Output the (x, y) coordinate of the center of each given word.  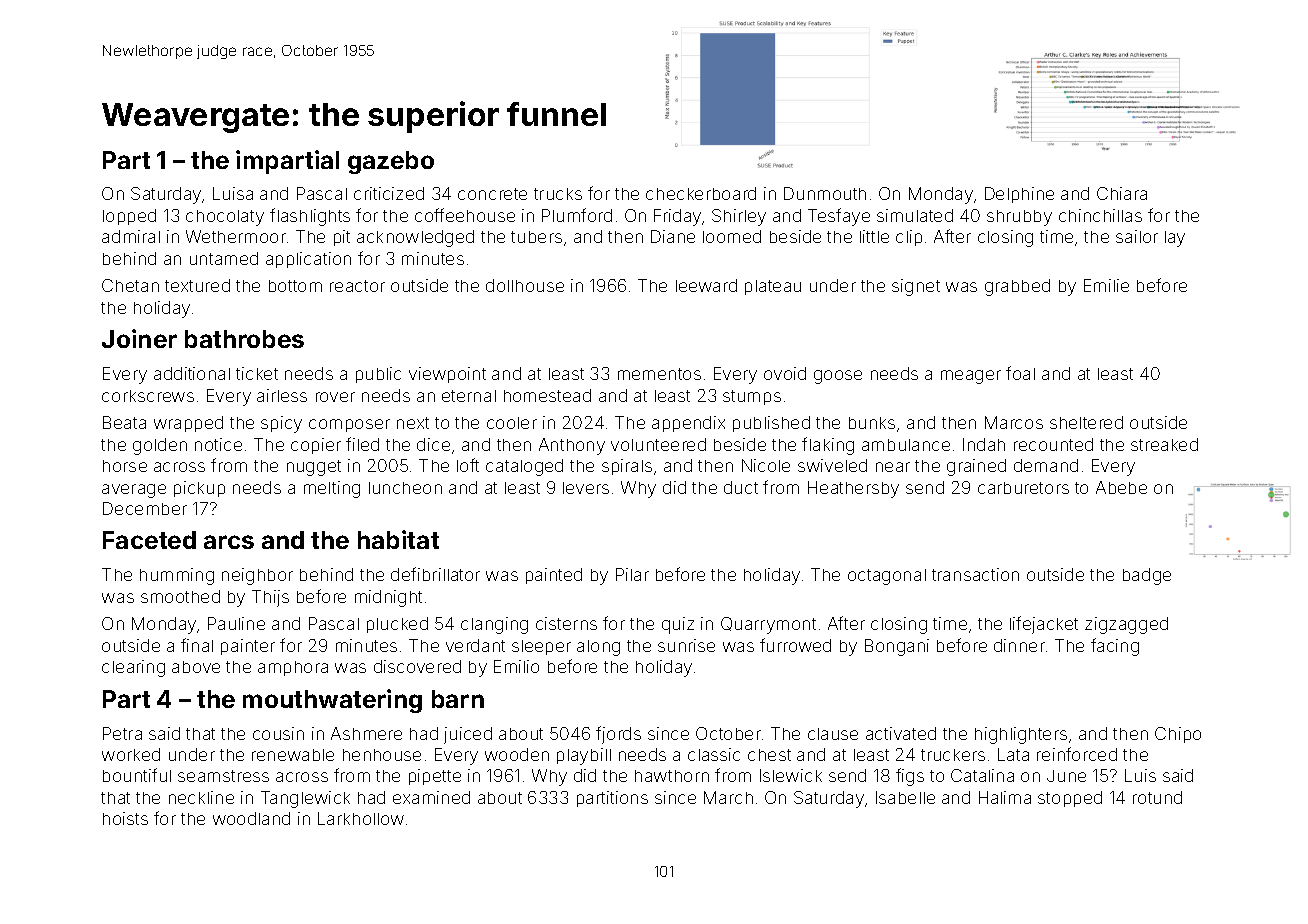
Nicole (766, 465)
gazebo (391, 162)
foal (1020, 373)
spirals (627, 467)
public (378, 375)
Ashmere (366, 733)
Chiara (1122, 193)
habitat (398, 539)
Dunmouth (825, 193)
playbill (584, 756)
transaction (975, 574)
